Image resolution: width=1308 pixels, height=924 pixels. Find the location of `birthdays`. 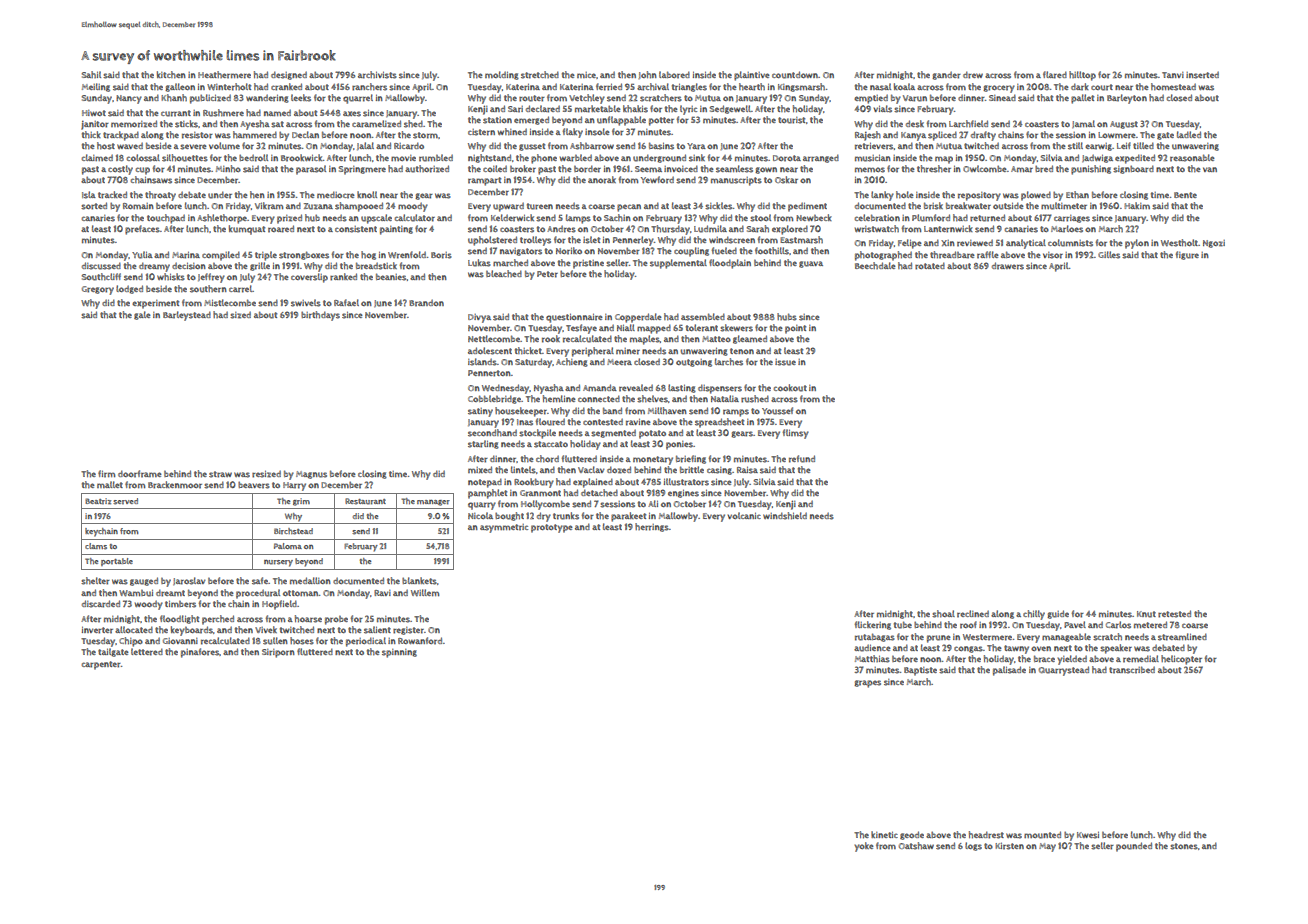

birthdays is located at coordinates (320, 316).
